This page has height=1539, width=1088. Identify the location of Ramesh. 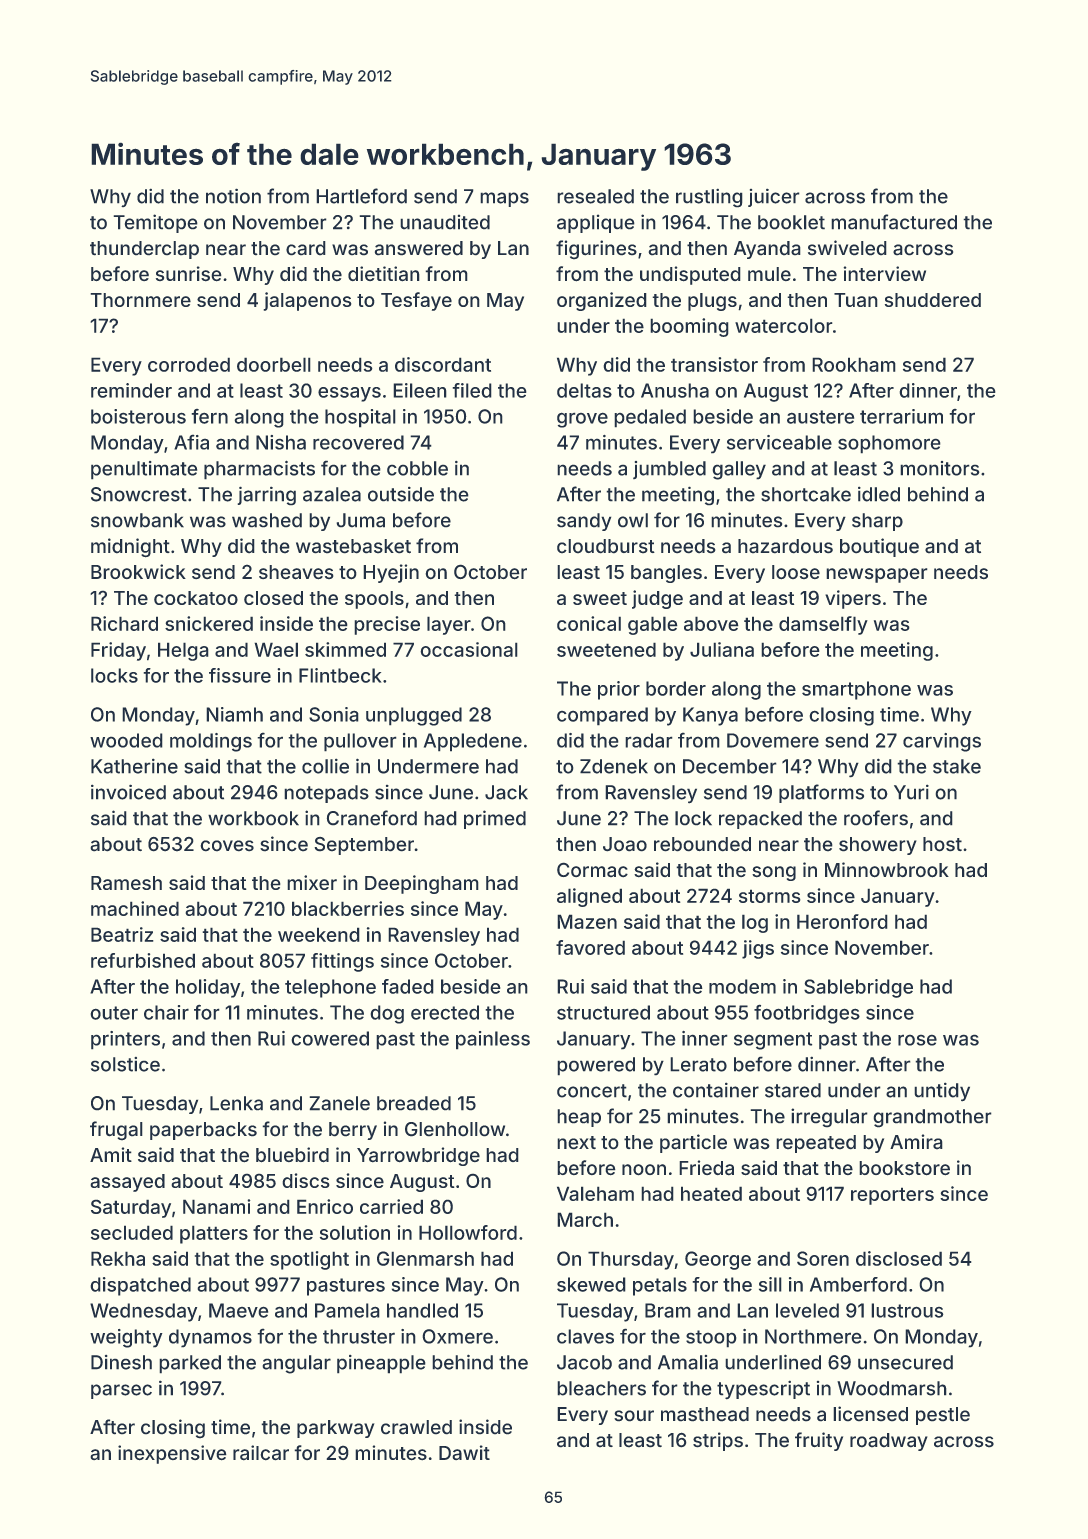
(126, 883).
